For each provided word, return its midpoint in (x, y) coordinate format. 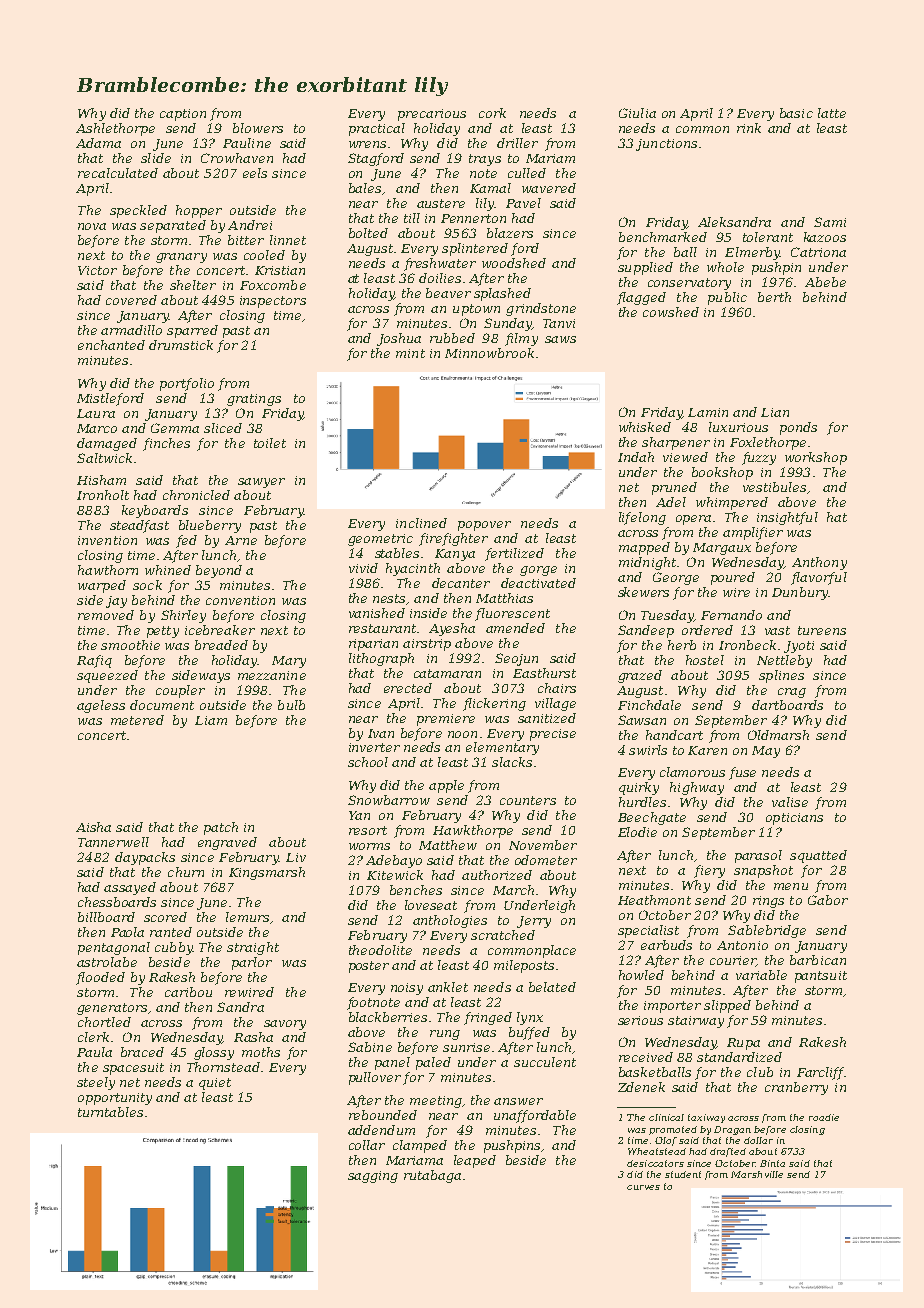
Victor (97, 270)
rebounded (383, 1115)
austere (441, 203)
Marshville (757, 1174)
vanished (377, 613)
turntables (110, 1112)
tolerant (768, 237)
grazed (640, 676)
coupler (180, 691)
